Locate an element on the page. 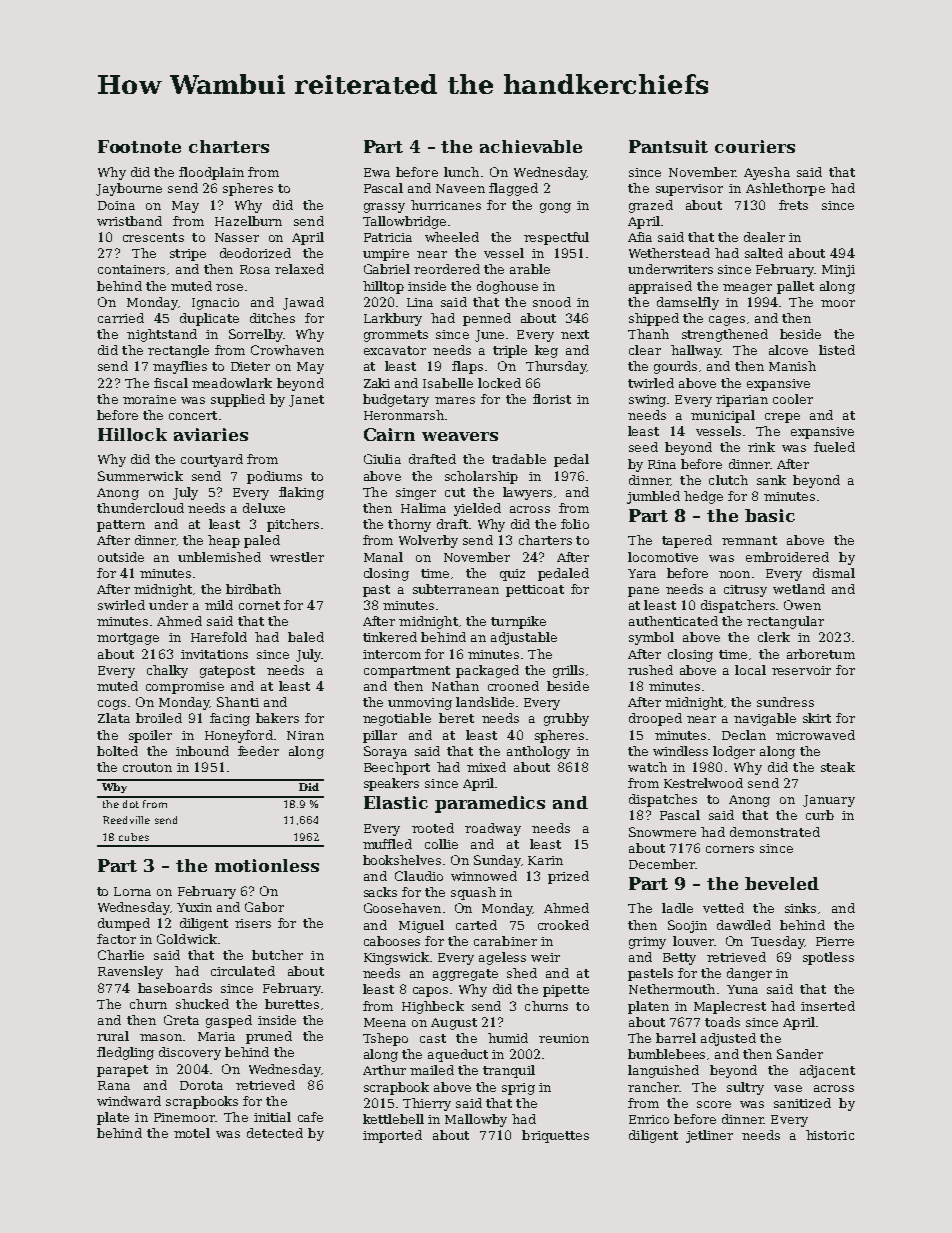  outside is located at coordinates (121, 557).
